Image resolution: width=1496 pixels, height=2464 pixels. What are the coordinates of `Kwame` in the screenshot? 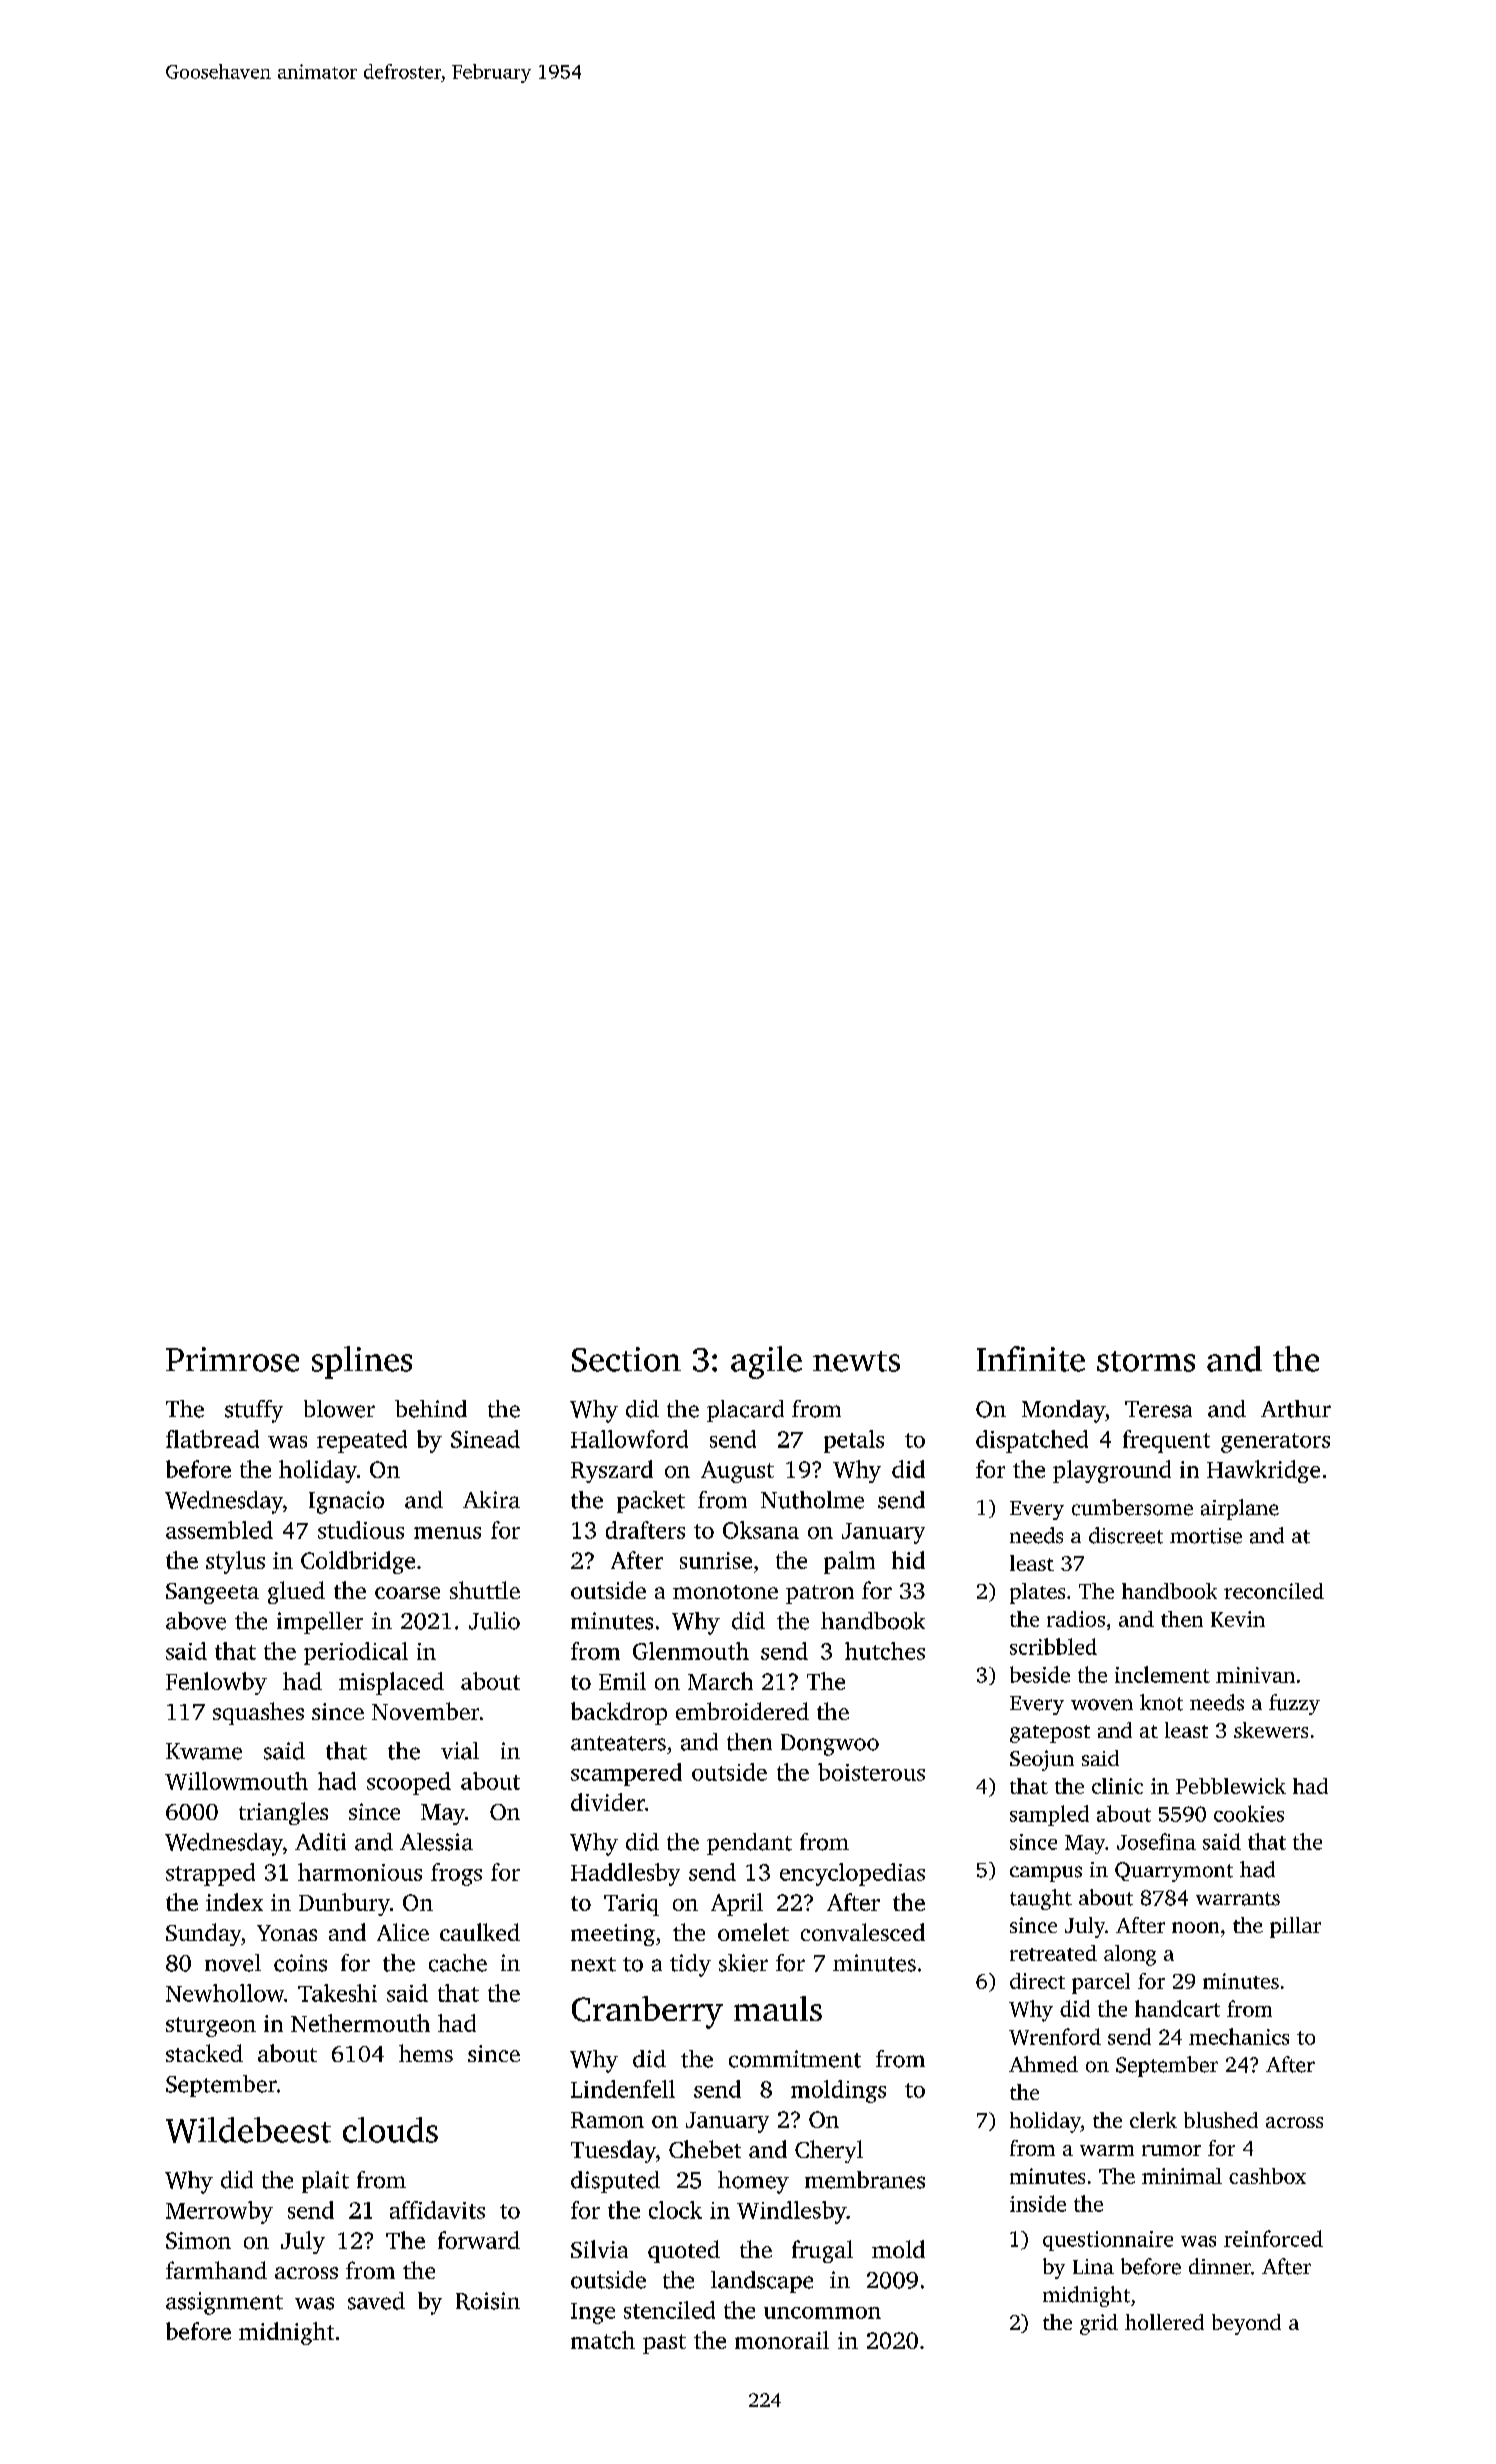 It's located at (204, 1751).
